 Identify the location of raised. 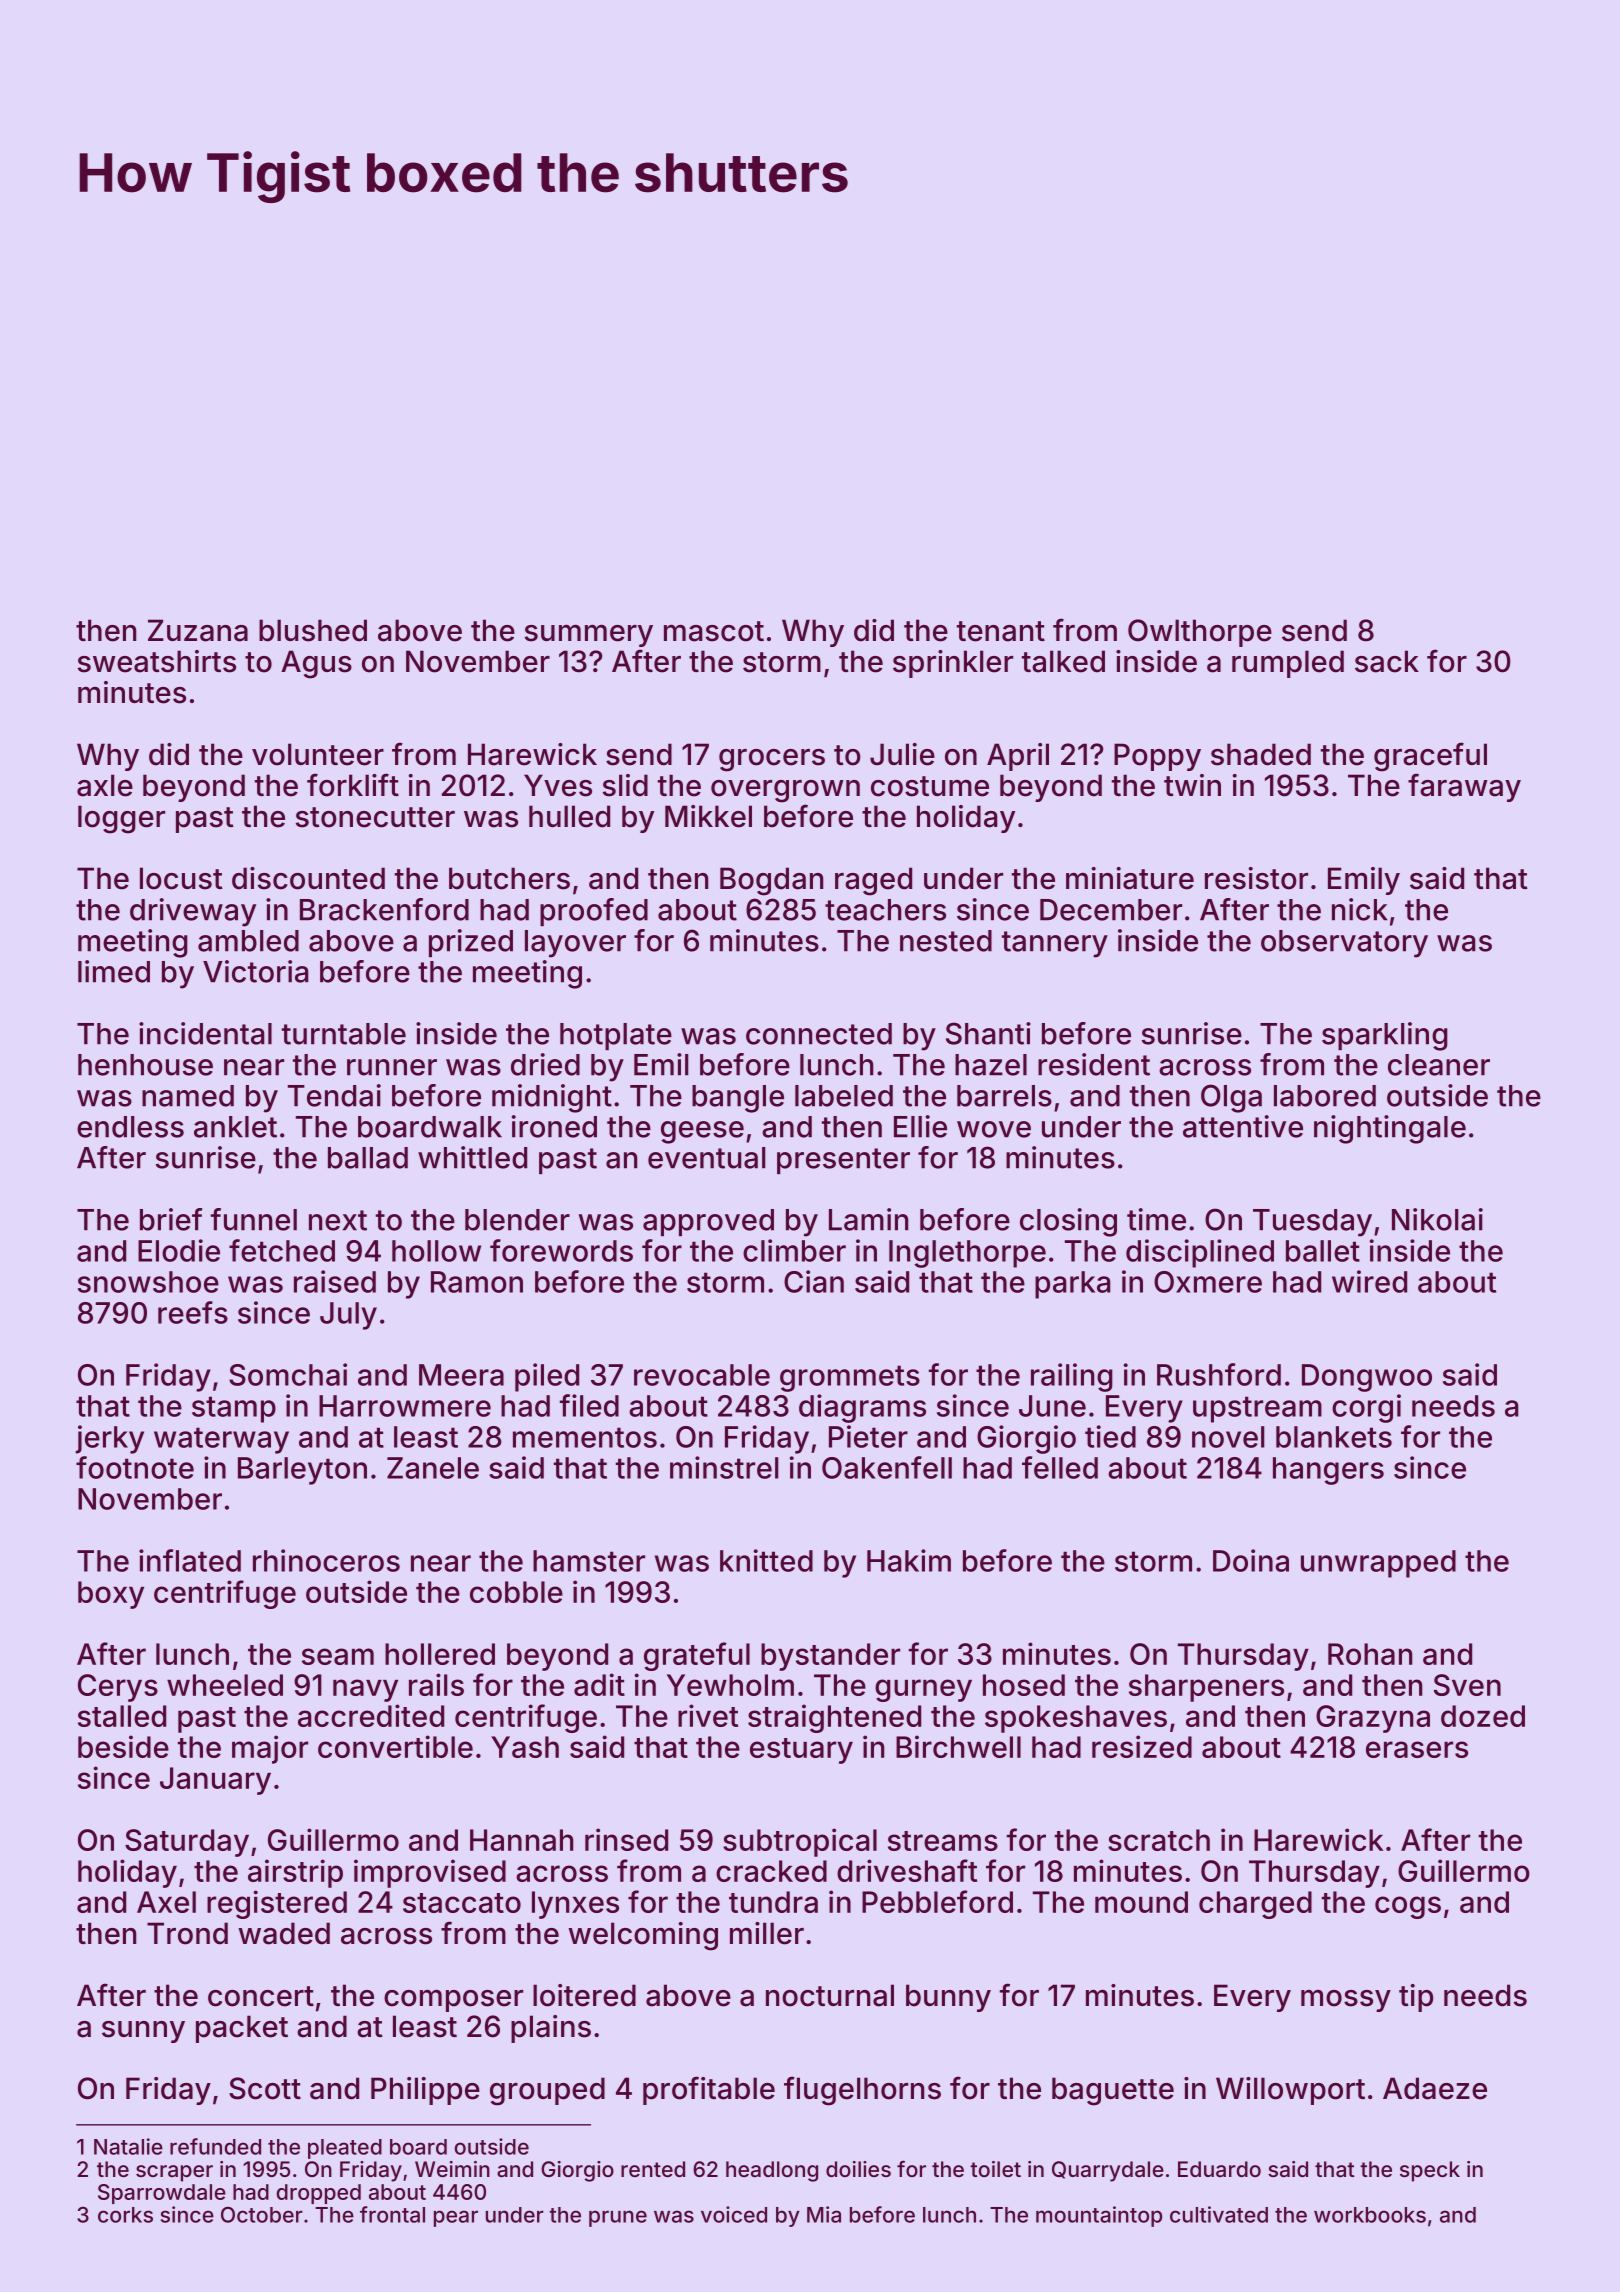
(335, 1281).
